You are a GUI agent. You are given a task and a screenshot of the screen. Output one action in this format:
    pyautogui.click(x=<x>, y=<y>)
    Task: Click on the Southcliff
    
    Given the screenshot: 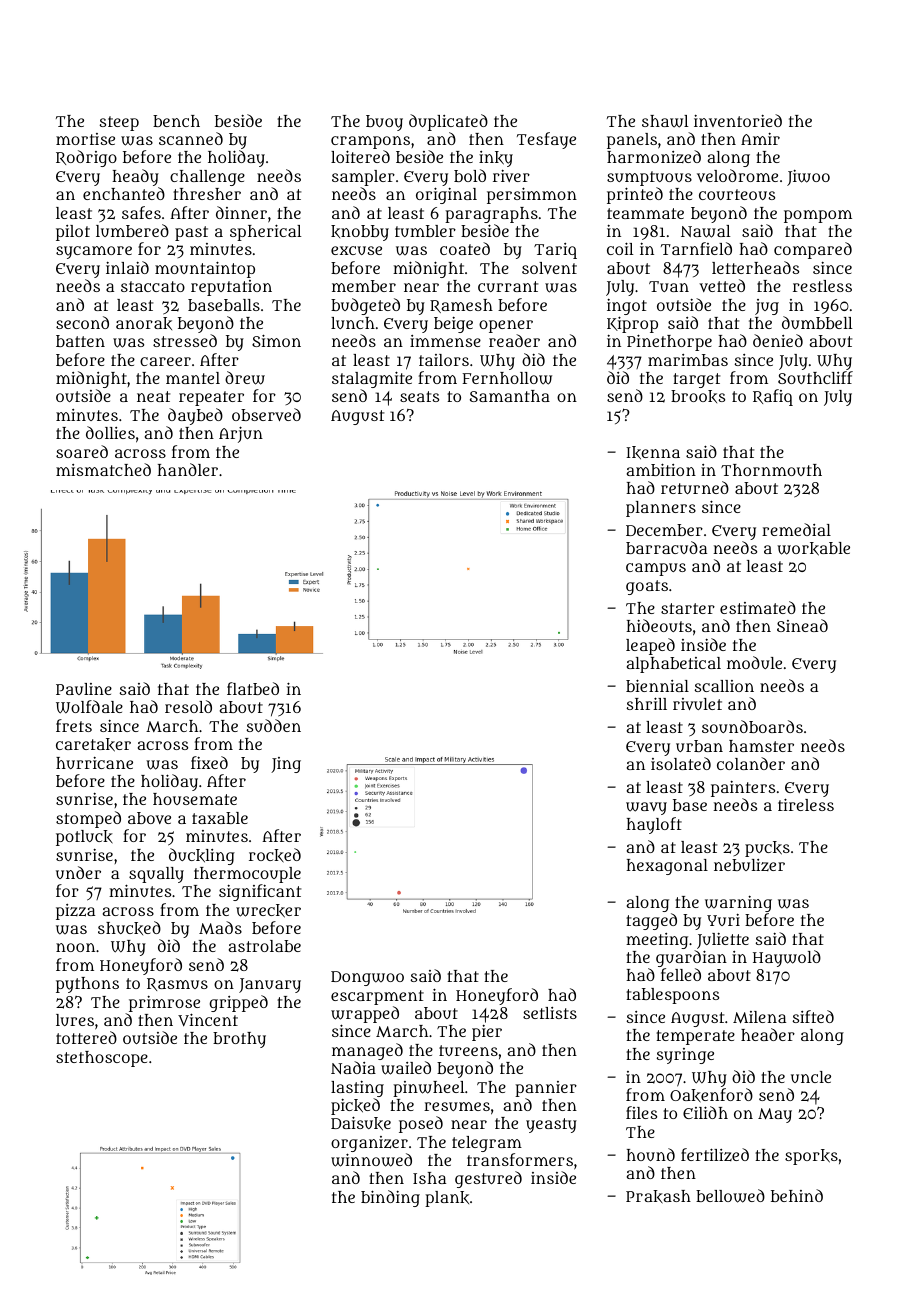 What is the action you would take?
    pyautogui.click(x=815, y=377)
